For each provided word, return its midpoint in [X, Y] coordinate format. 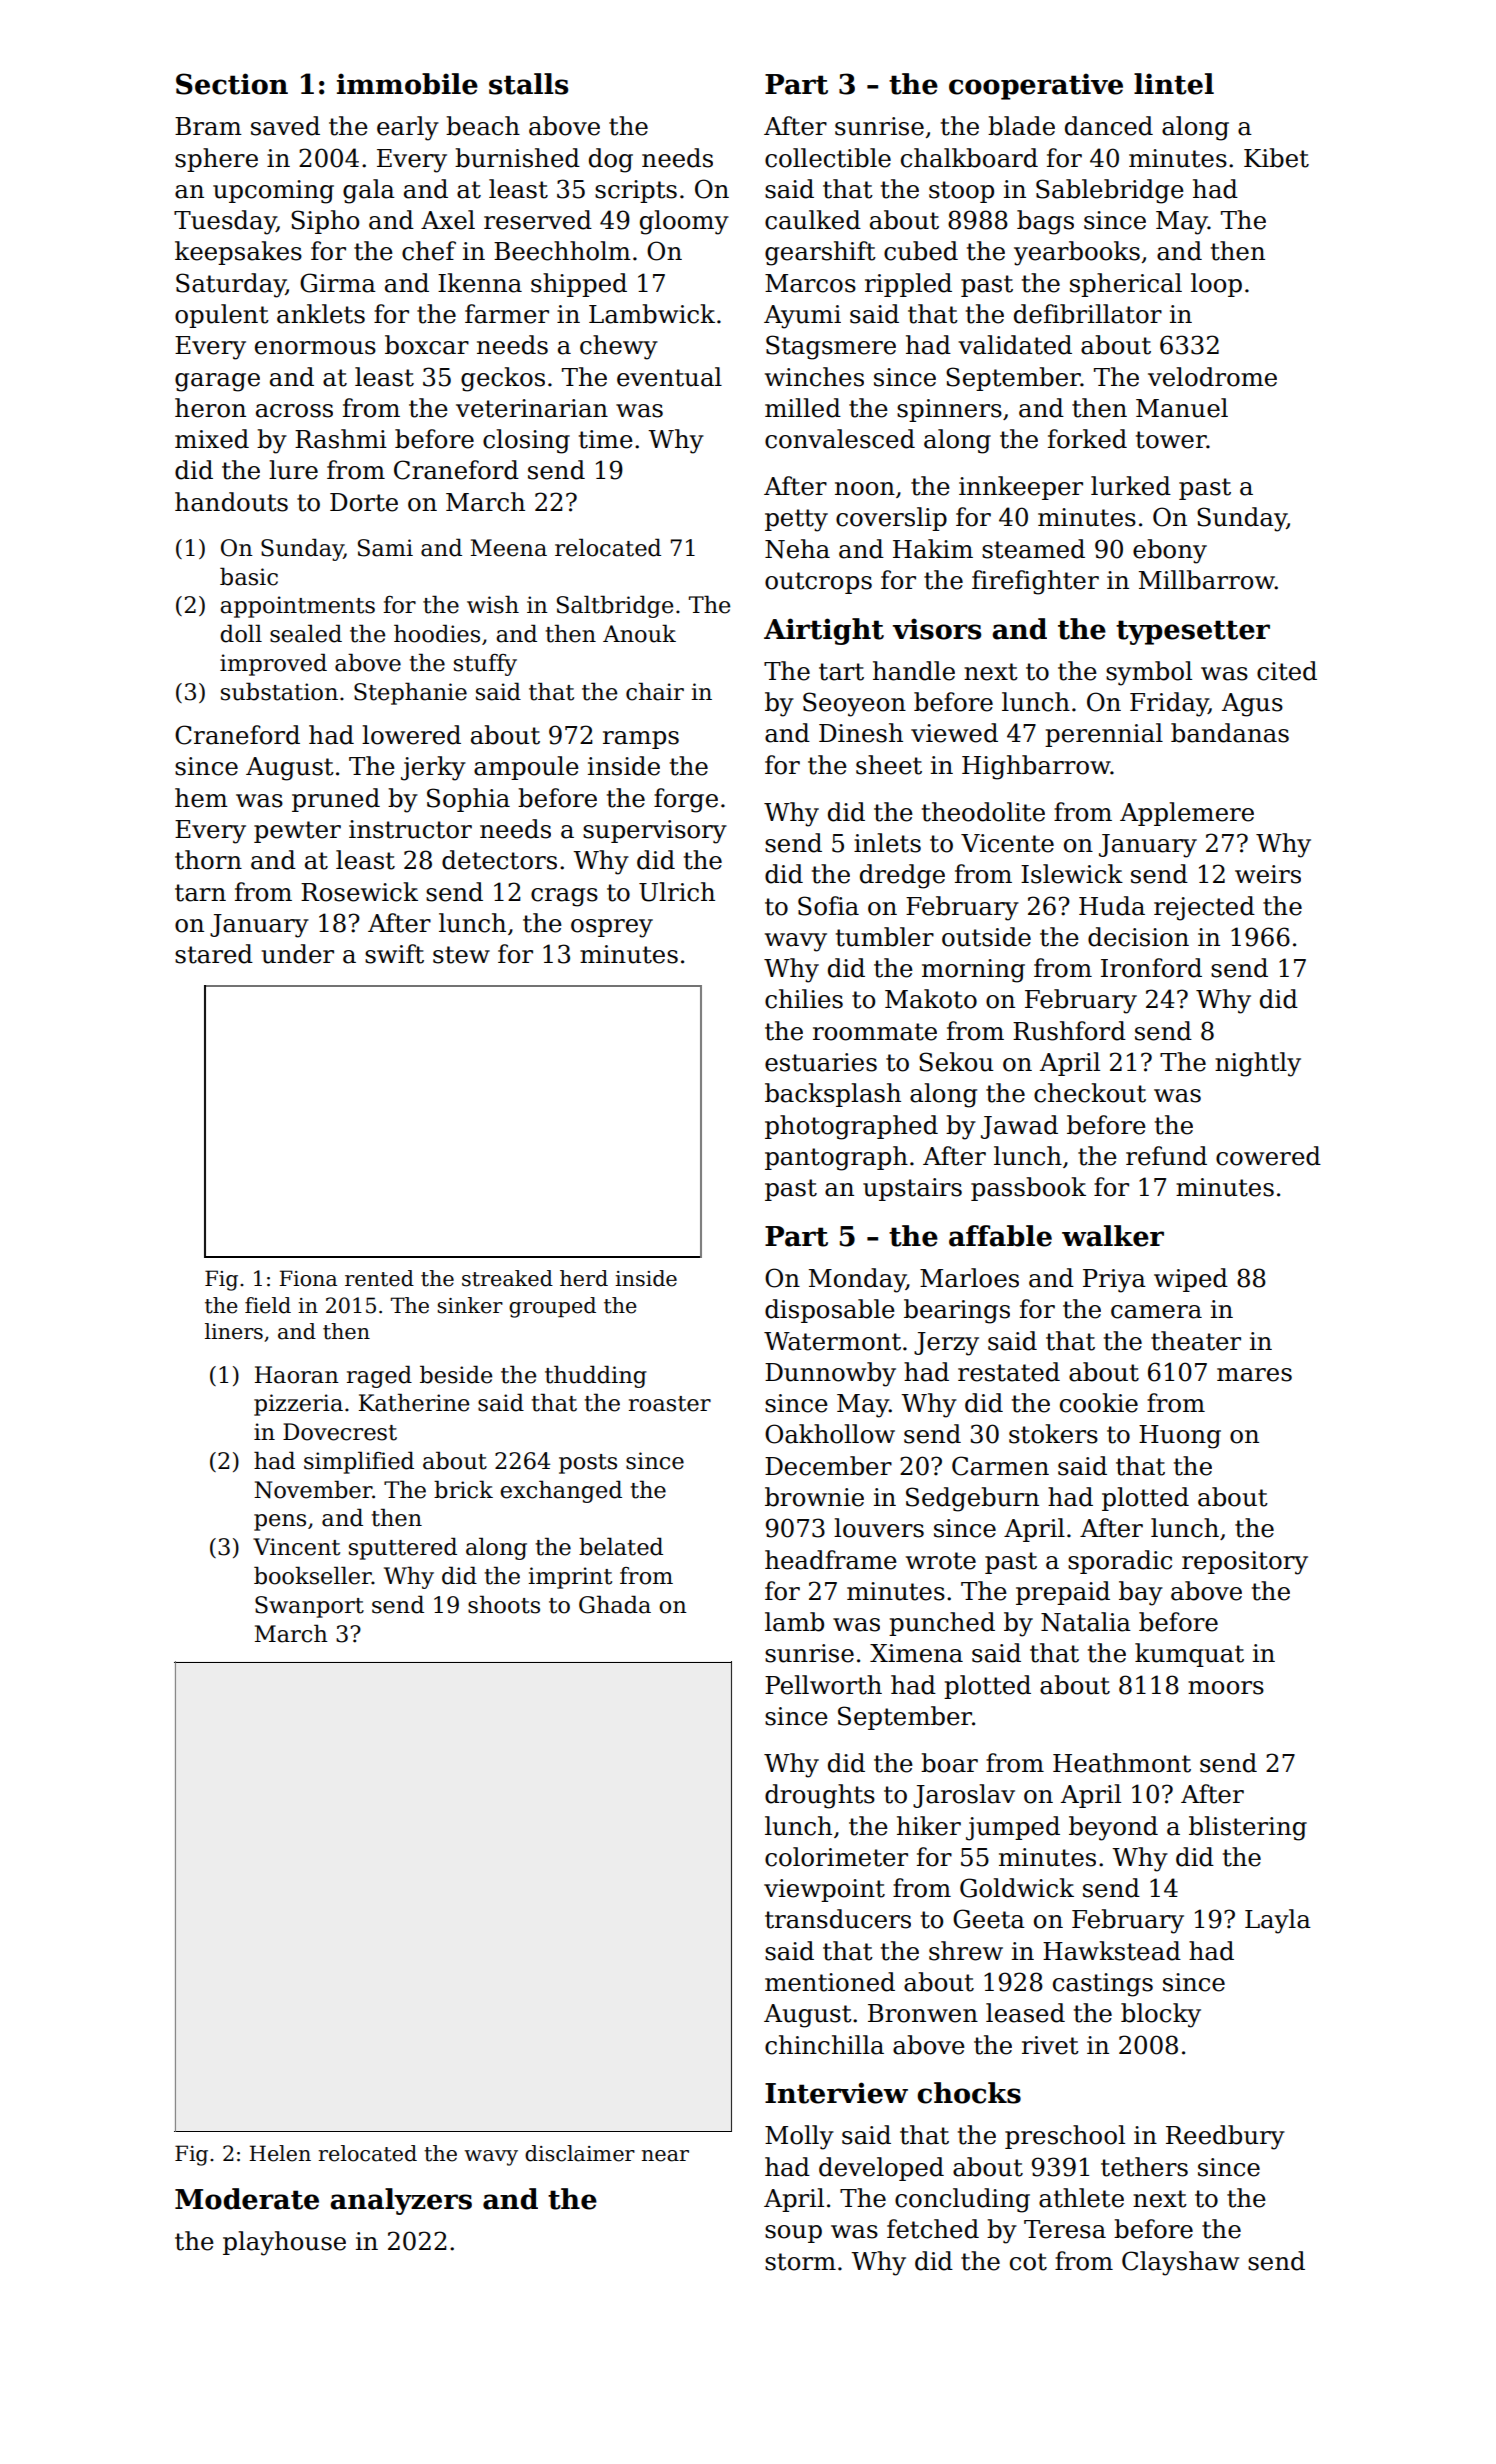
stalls [528, 84]
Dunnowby [830, 1374]
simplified [359, 1462]
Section [232, 84]
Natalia [1086, 1622]
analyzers [401, 2201]
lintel [1174, 84]
